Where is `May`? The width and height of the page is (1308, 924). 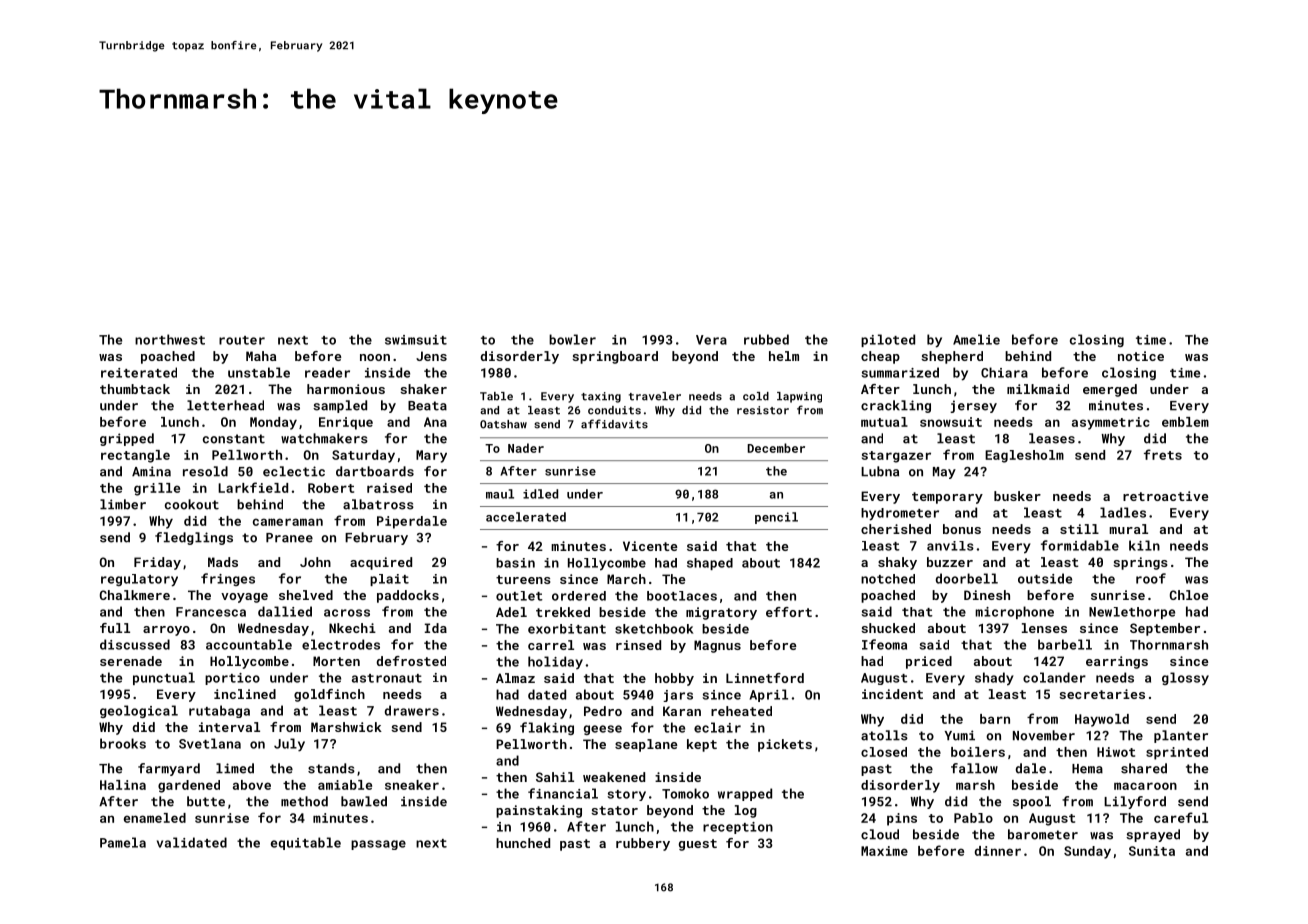
May is located at coordinates (944, 473).
